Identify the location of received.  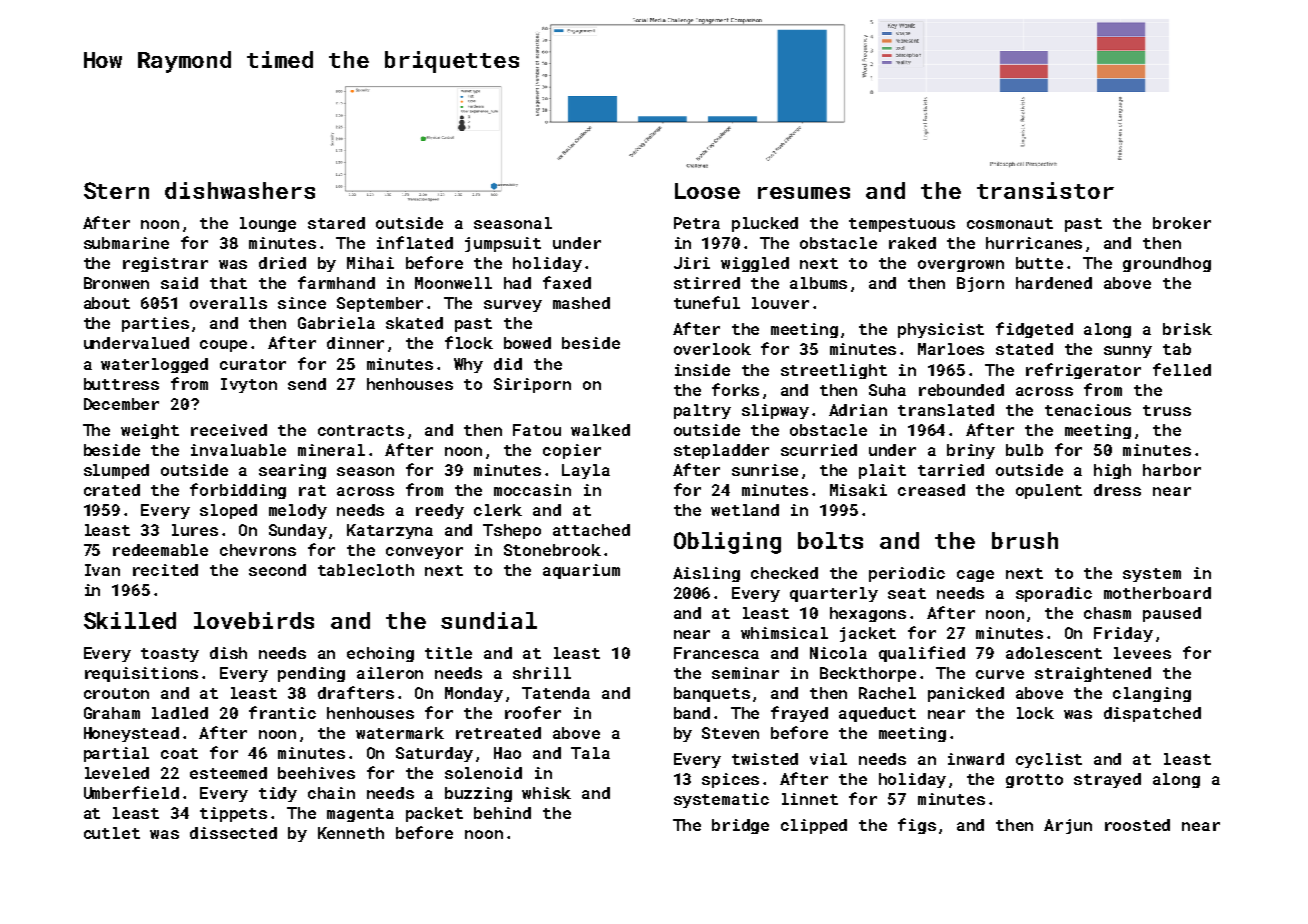
(229, 430).
